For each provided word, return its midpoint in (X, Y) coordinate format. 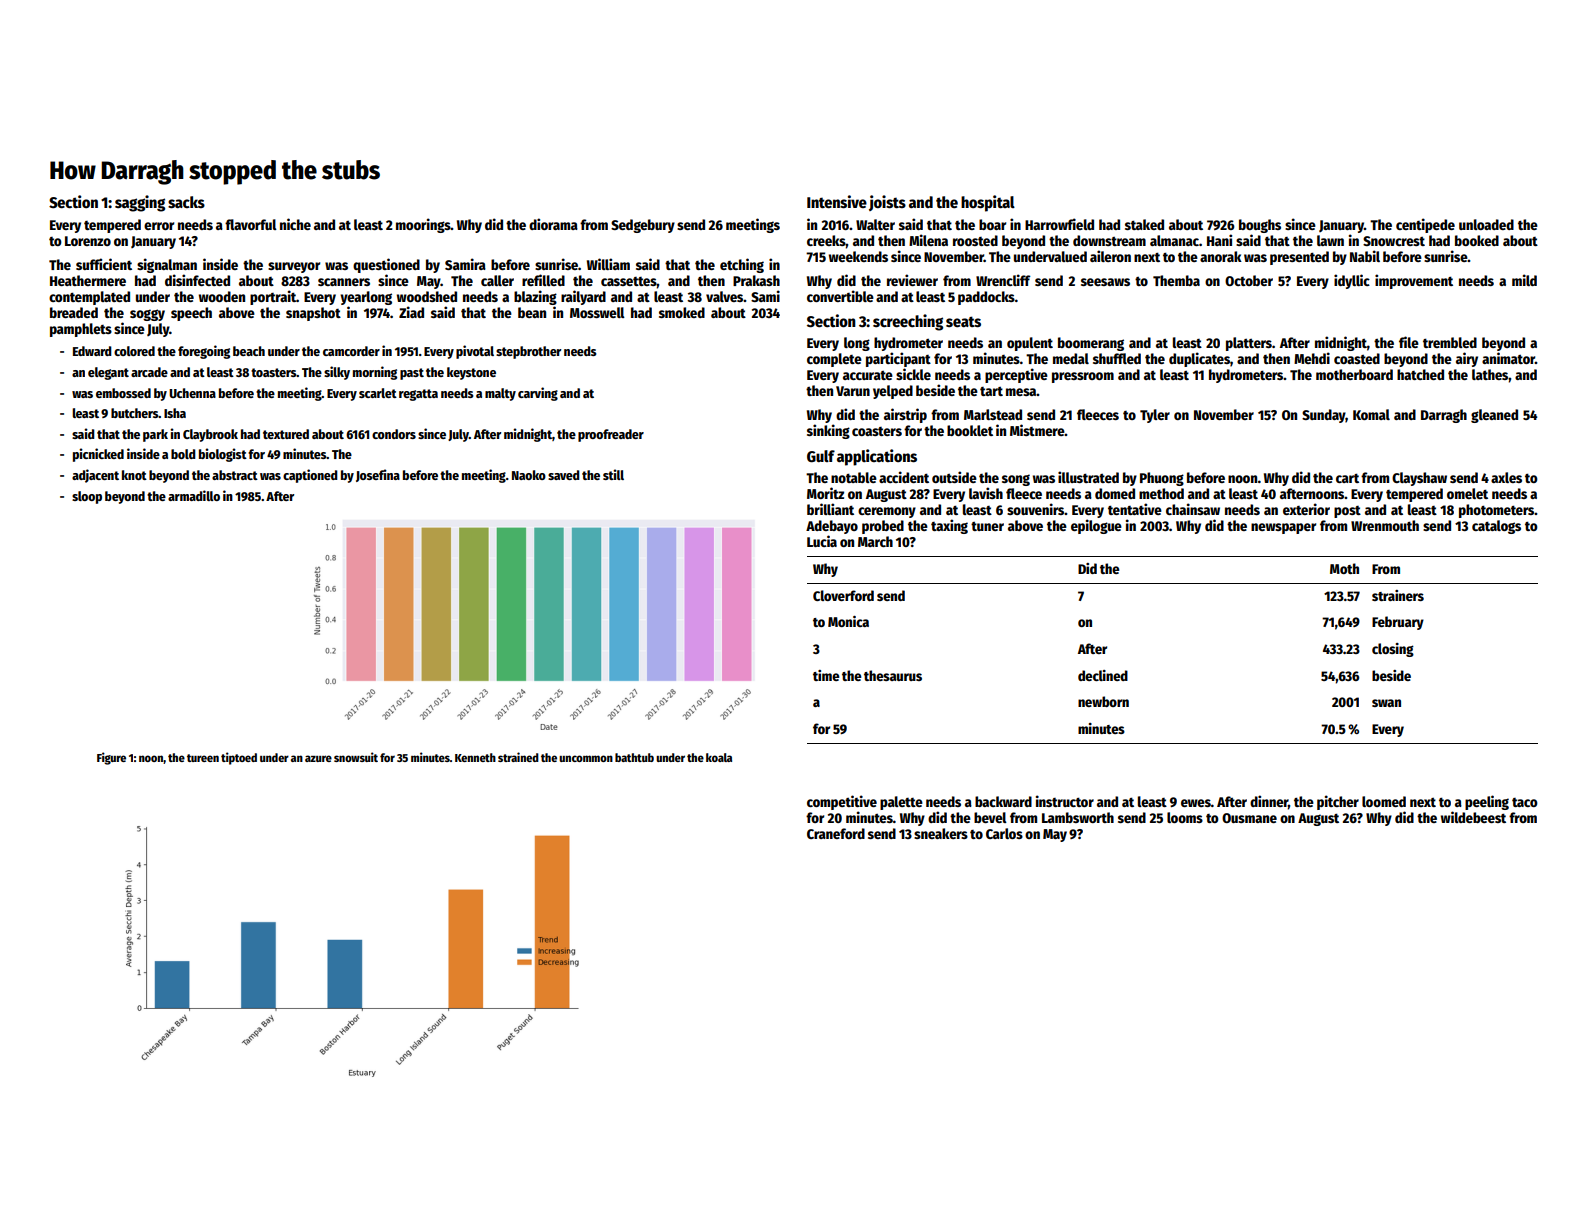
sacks (186, 202)
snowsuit (356, 757)
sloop (87, 497)
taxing (949, 526)
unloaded (1486, 224)
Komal (1371, 414)
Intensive (837, 202)
